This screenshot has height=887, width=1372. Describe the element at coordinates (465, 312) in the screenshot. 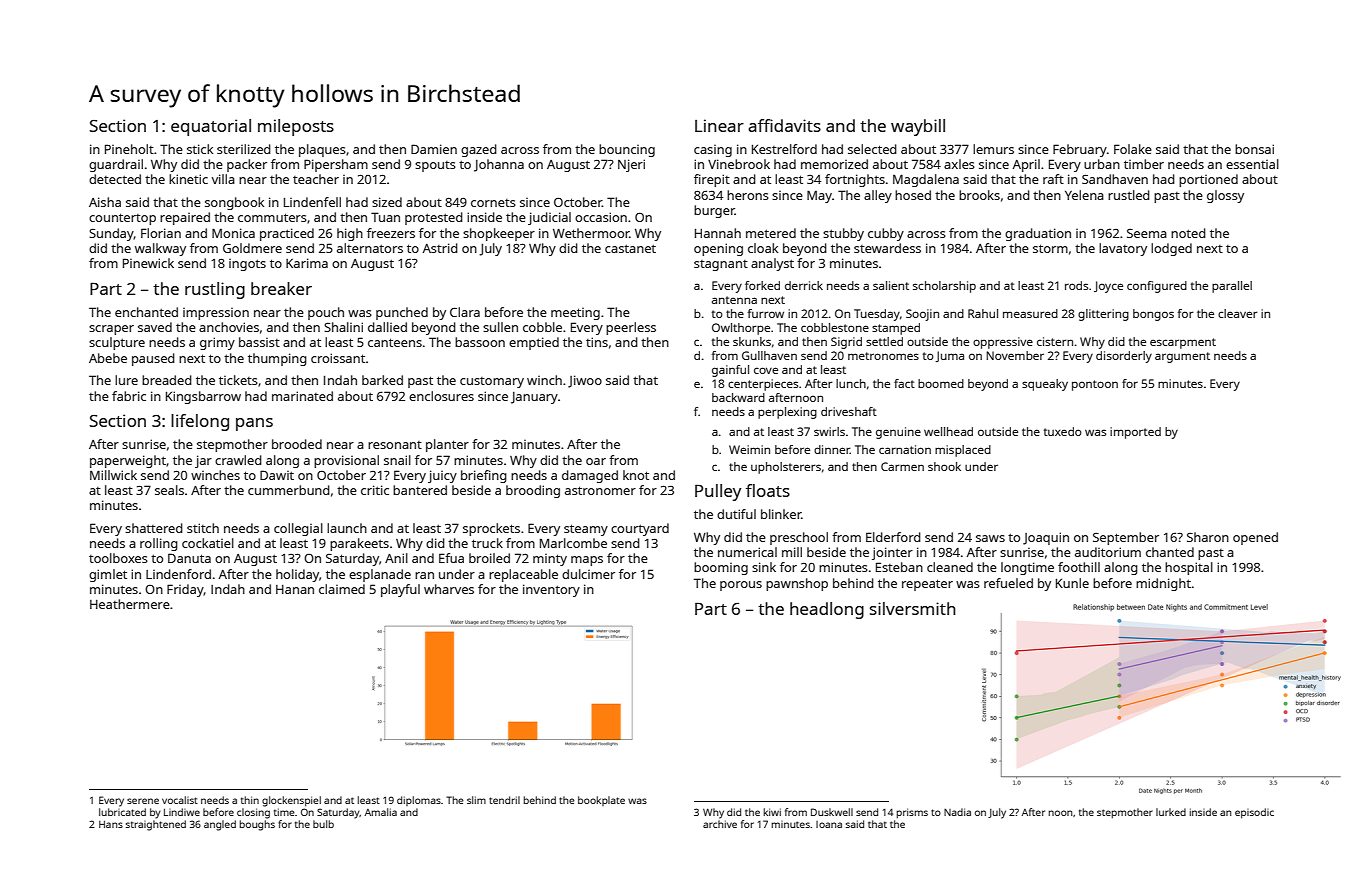

I see `Clara` at that location.
